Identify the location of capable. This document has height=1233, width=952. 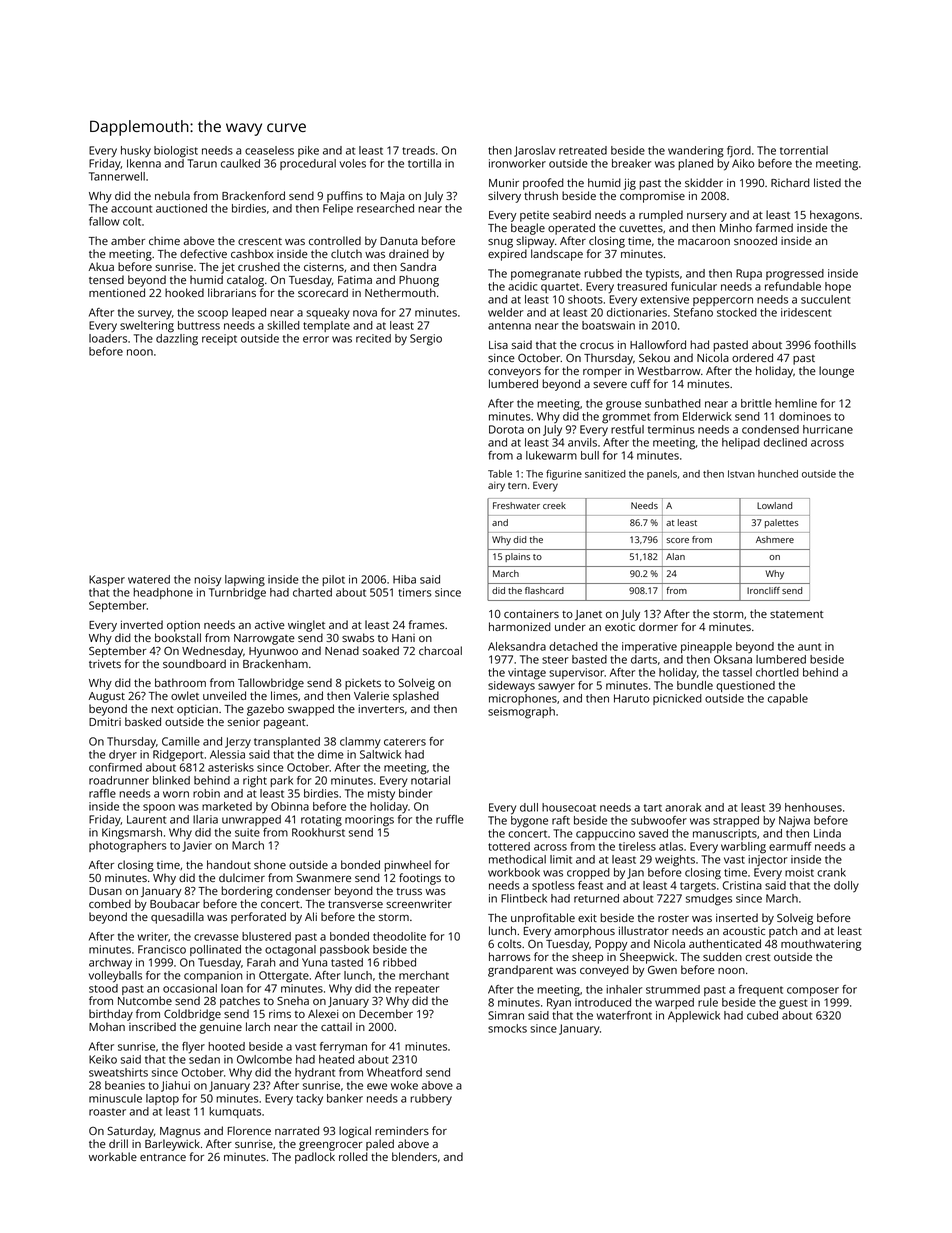
(788, 699).
